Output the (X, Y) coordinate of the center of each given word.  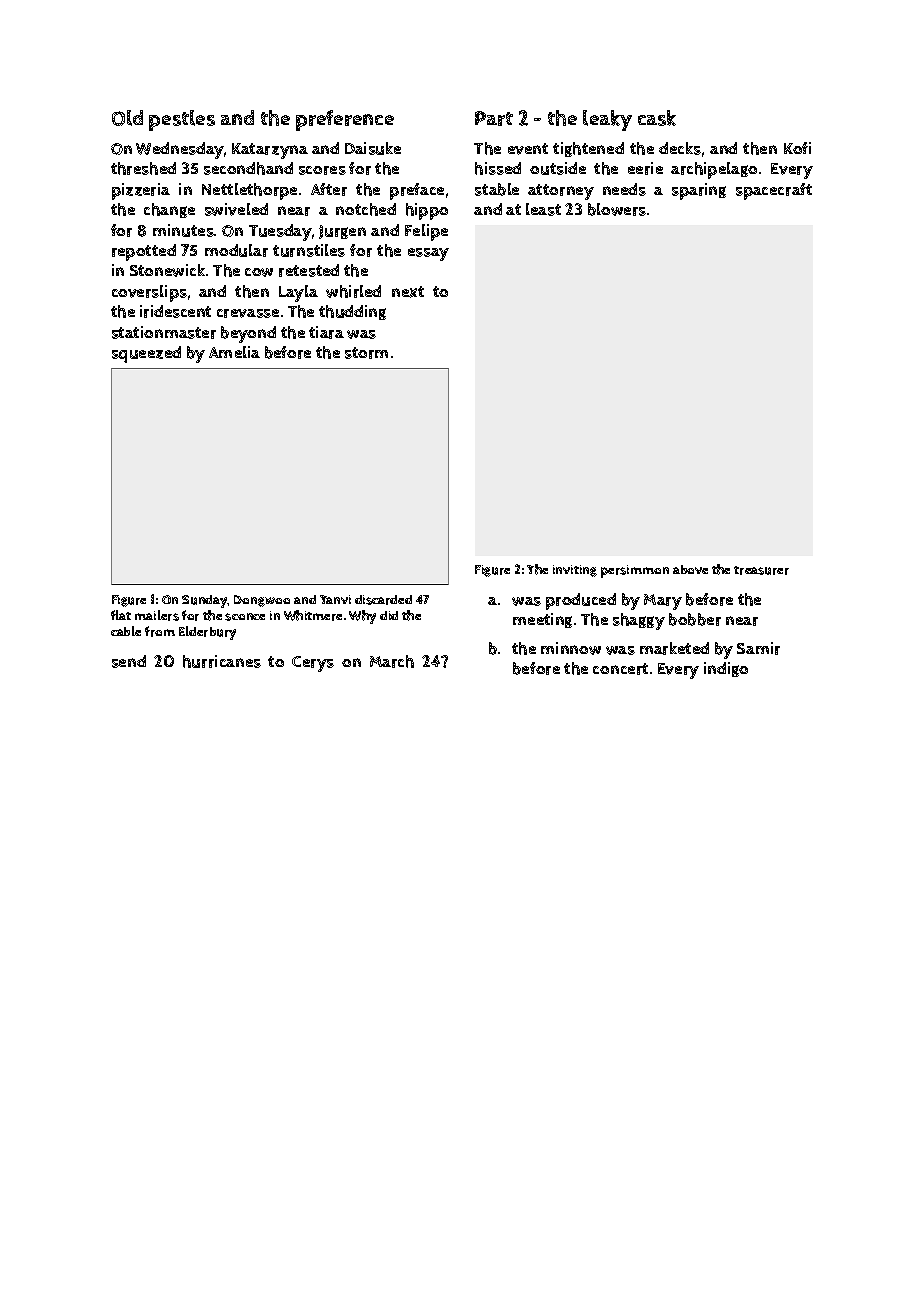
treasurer (761, 570)
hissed (498, 168)
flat (121, 615)
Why (362, 617)
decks (680, 148)
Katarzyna (270, 151)
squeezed (146, 354)
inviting (575, 571)
